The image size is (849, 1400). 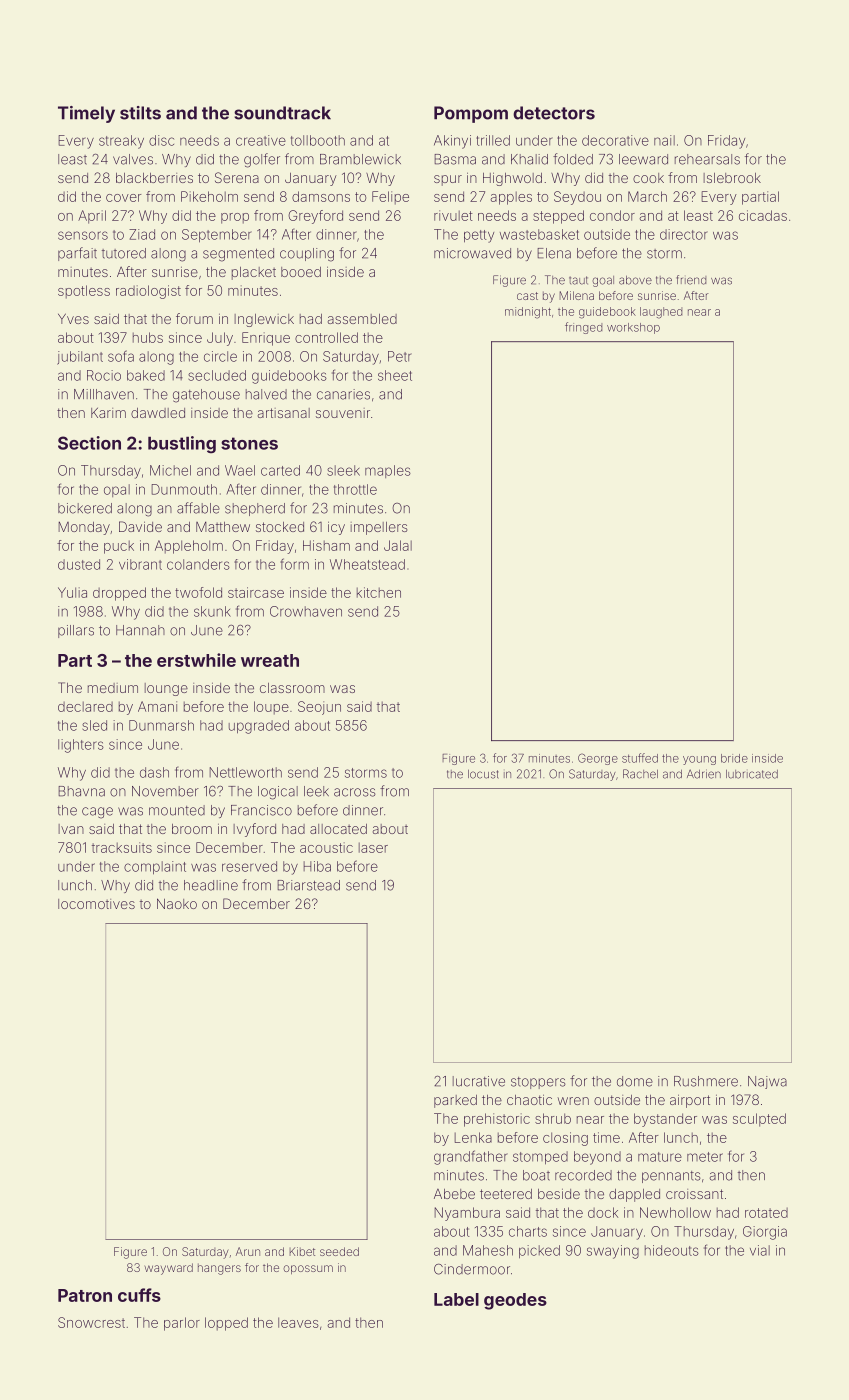 I want to click on laser, so click(x=373, y=848).
